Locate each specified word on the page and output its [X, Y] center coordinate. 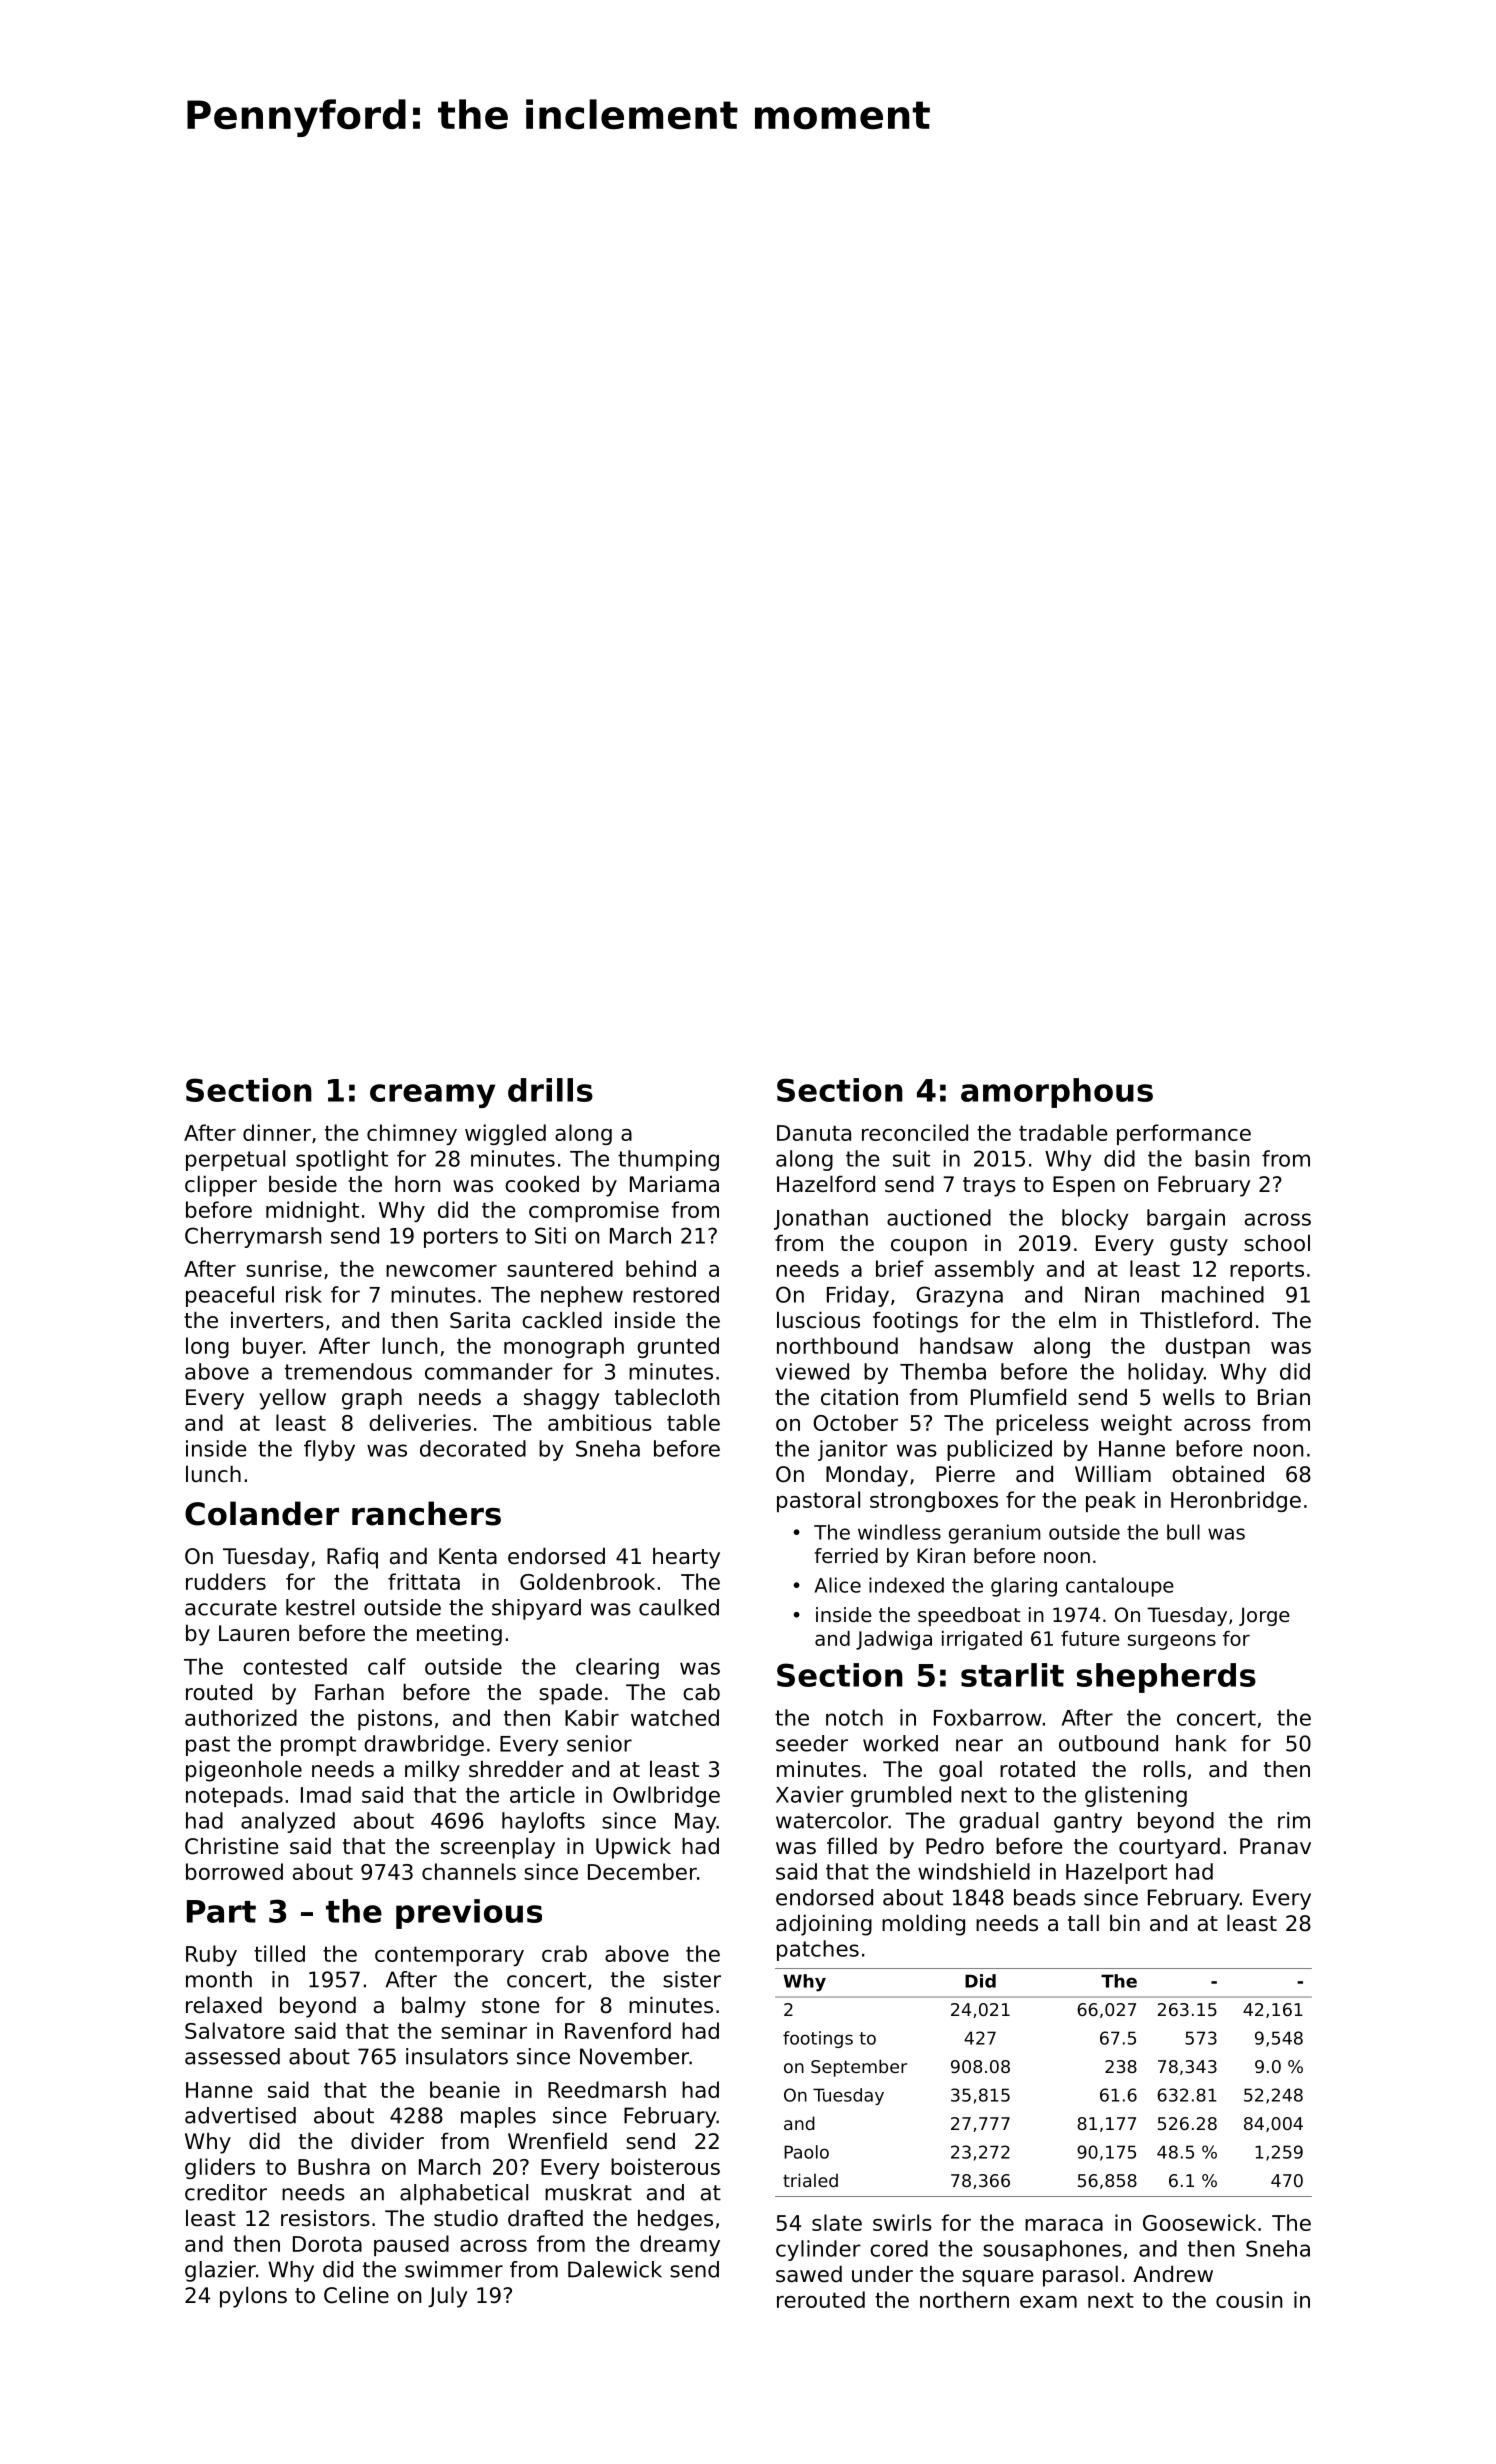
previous [469, 1914]
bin [1125, 1923]
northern [964, 2299]
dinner [277, 1132]
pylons [253, 2297]
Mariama [674, 1184]
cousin [1249, 2299]
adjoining [824, 1925]
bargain [1186, 1219]
